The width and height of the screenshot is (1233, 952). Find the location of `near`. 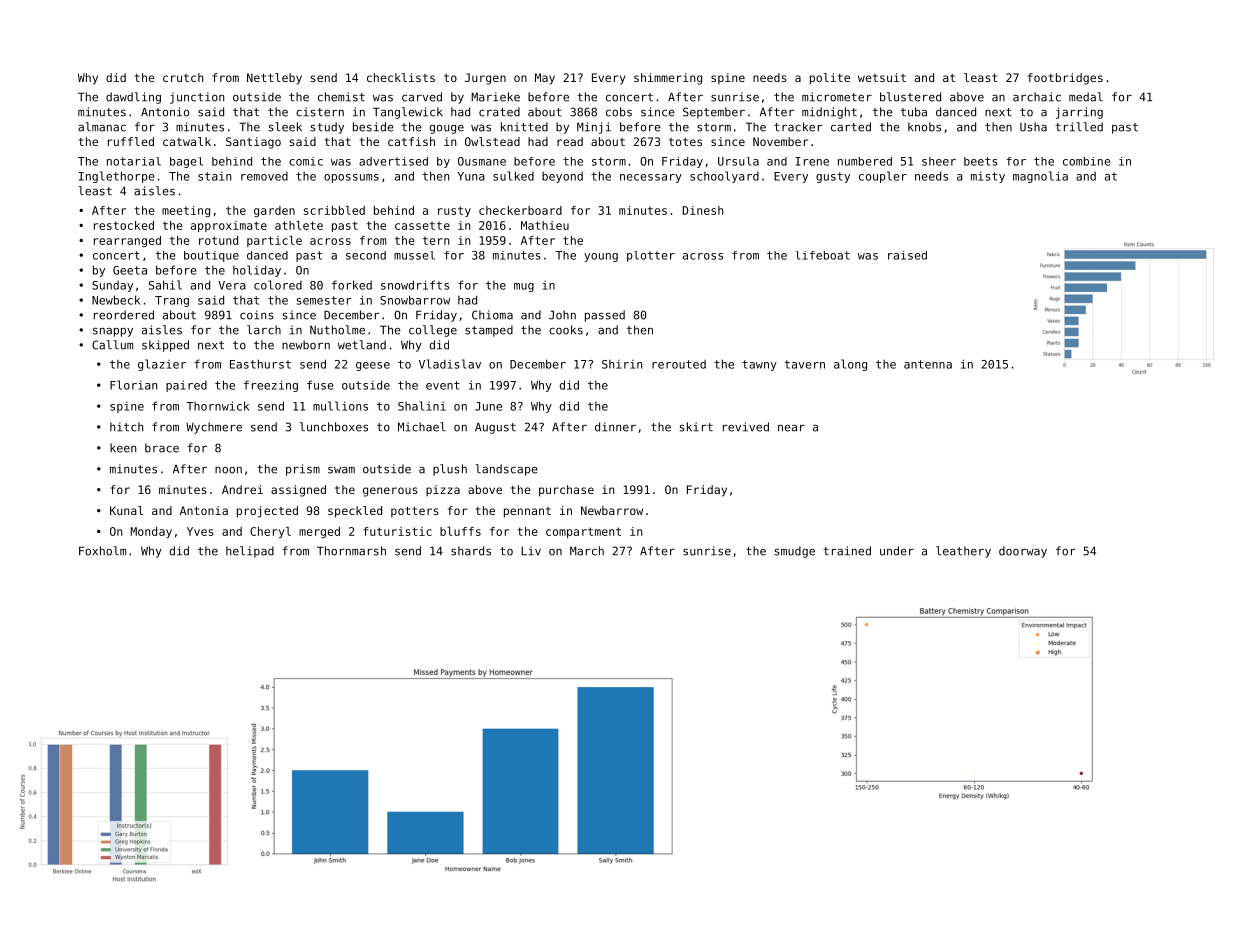

near is located at coordinates (791, 428).
